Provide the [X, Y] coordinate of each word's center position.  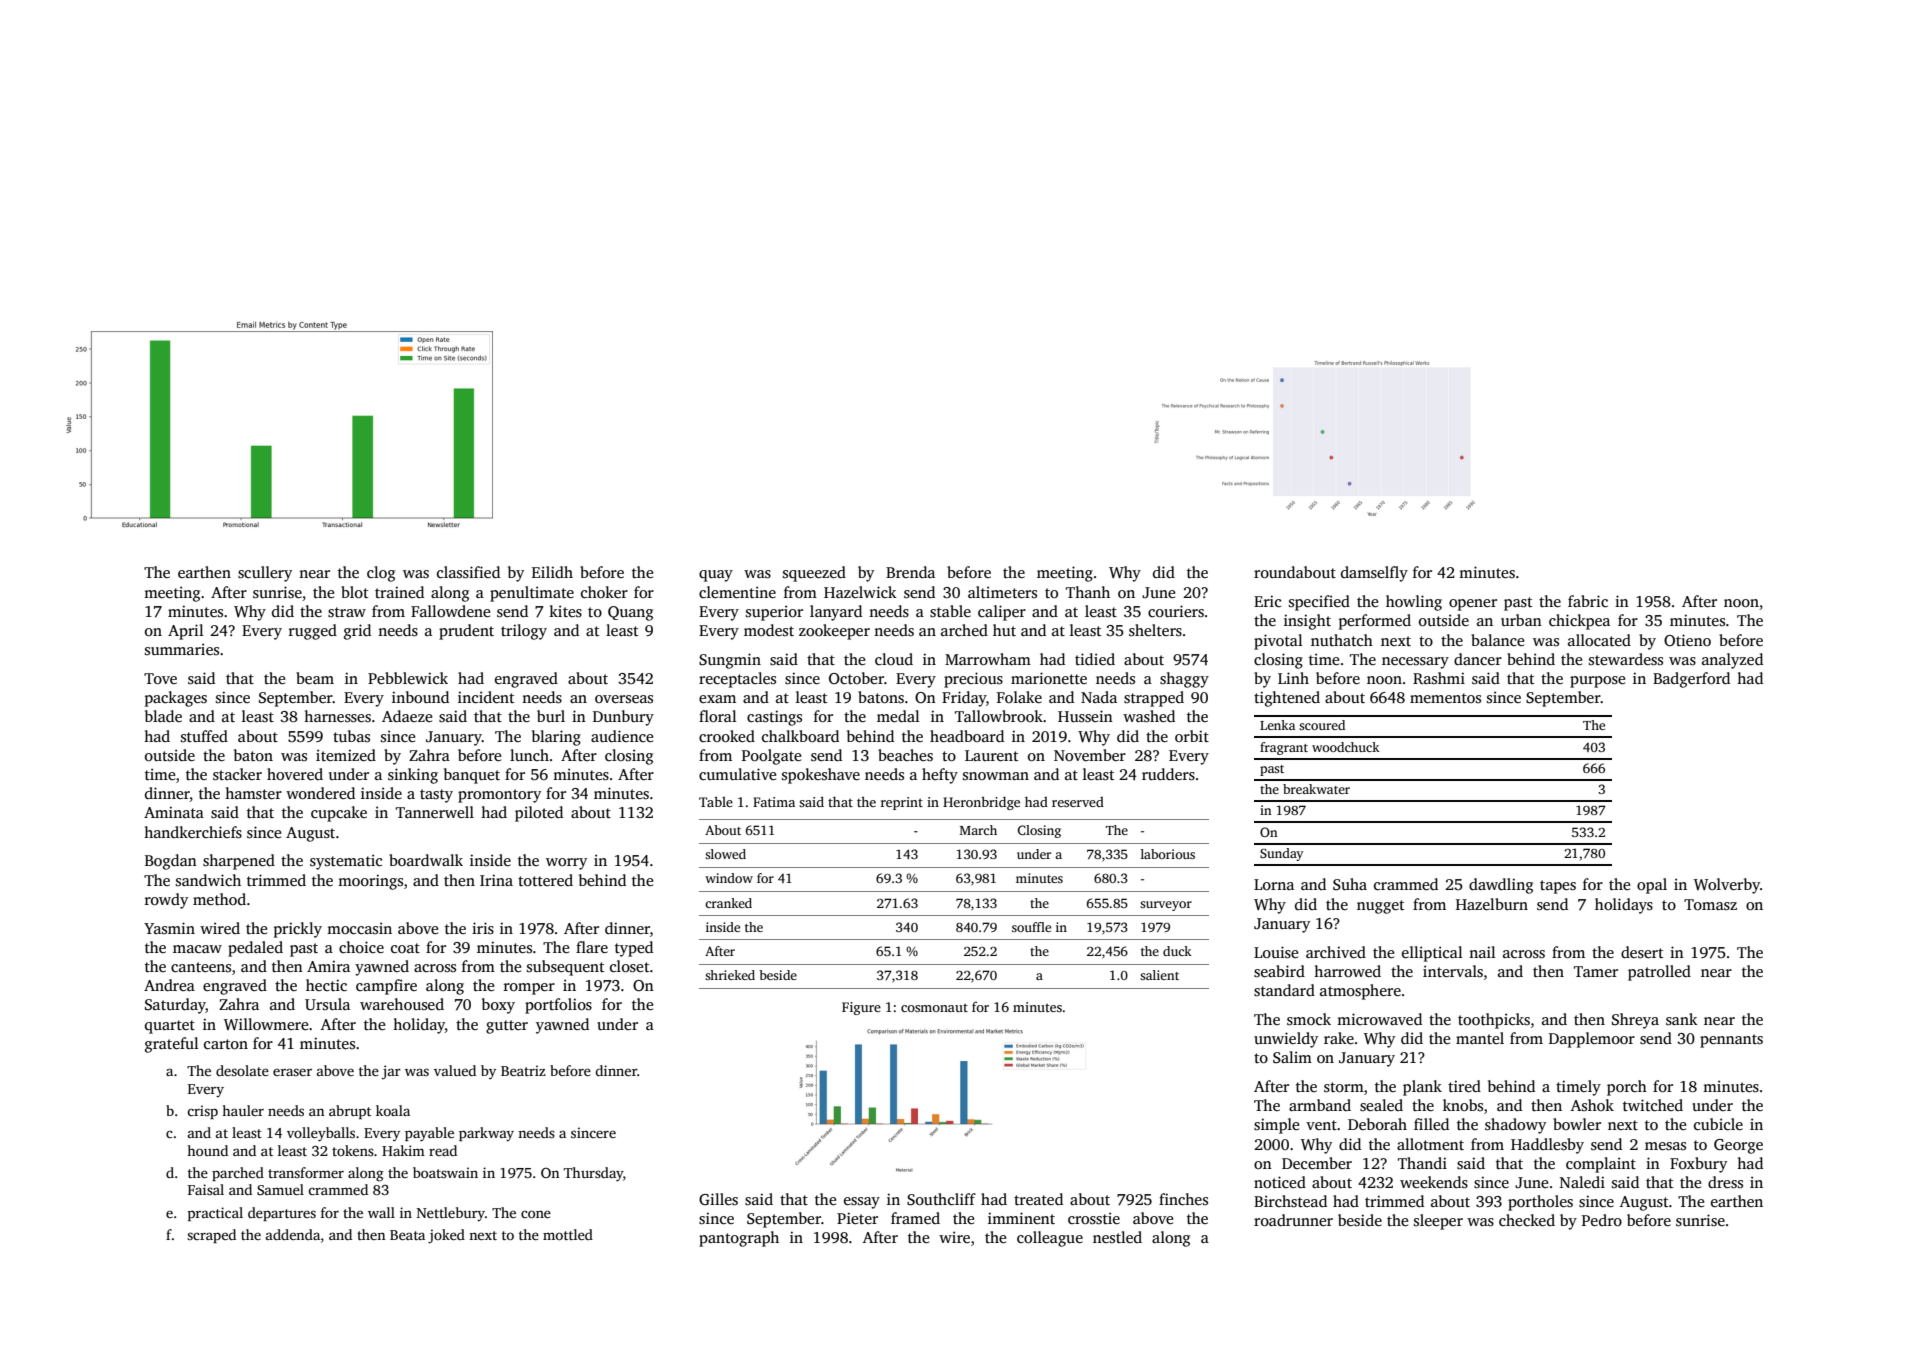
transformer [306, 1172]
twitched [1653, 1105]
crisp [202, 1112]
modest [769, 630]
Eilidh [552, 572]
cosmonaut [934, 1007]
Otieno [1687, 640]
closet [630, 966]
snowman [996, 776]
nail [1482, 952]
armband [1320, 1105]
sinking [413, 776]
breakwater [1316, 789]
